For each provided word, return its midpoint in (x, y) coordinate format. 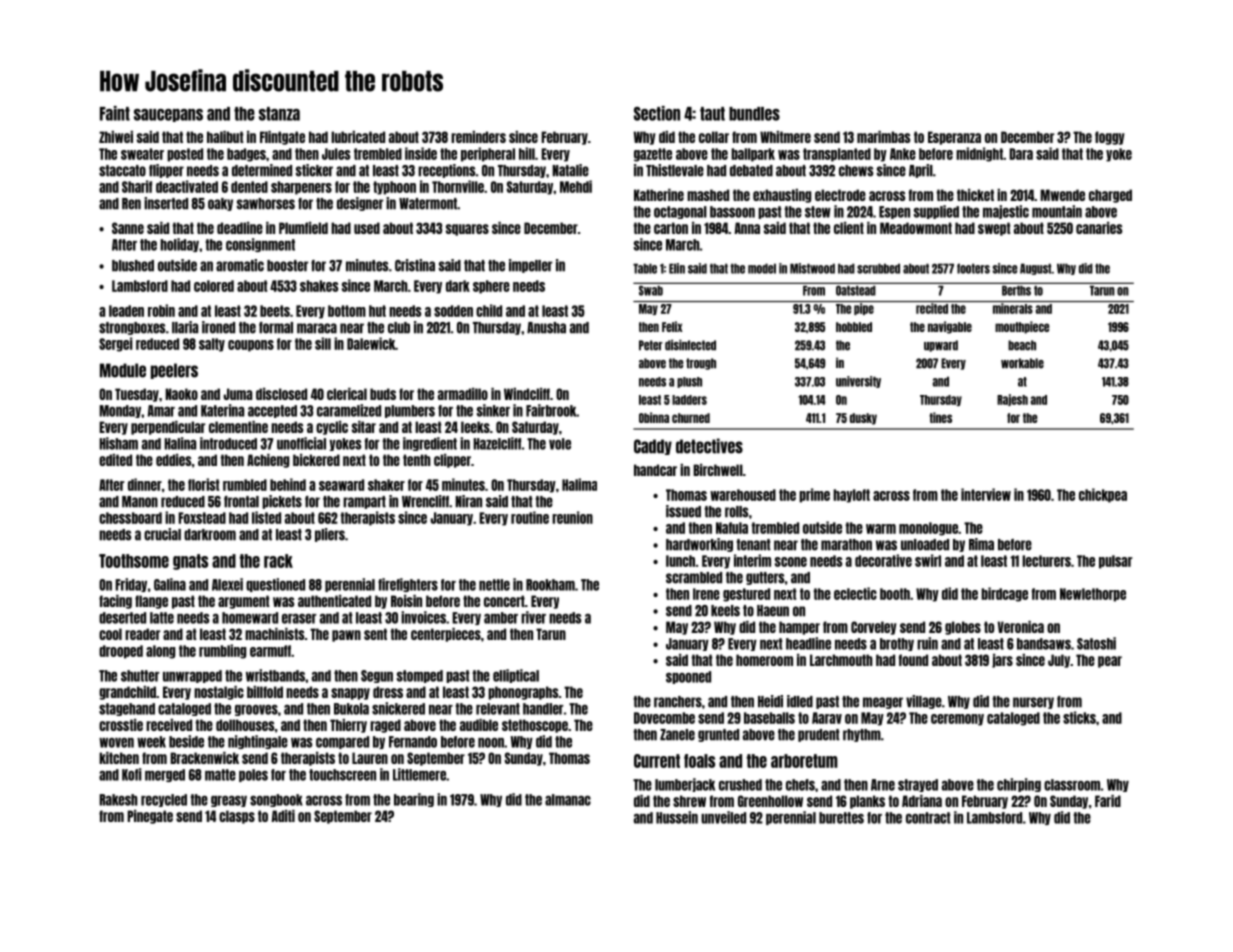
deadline (240, 228)
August (1036, 269)
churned (691, 418)
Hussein (677, 817)
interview (986, 494)
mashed (708, 195)
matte (220, 775)
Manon (140, 502)
